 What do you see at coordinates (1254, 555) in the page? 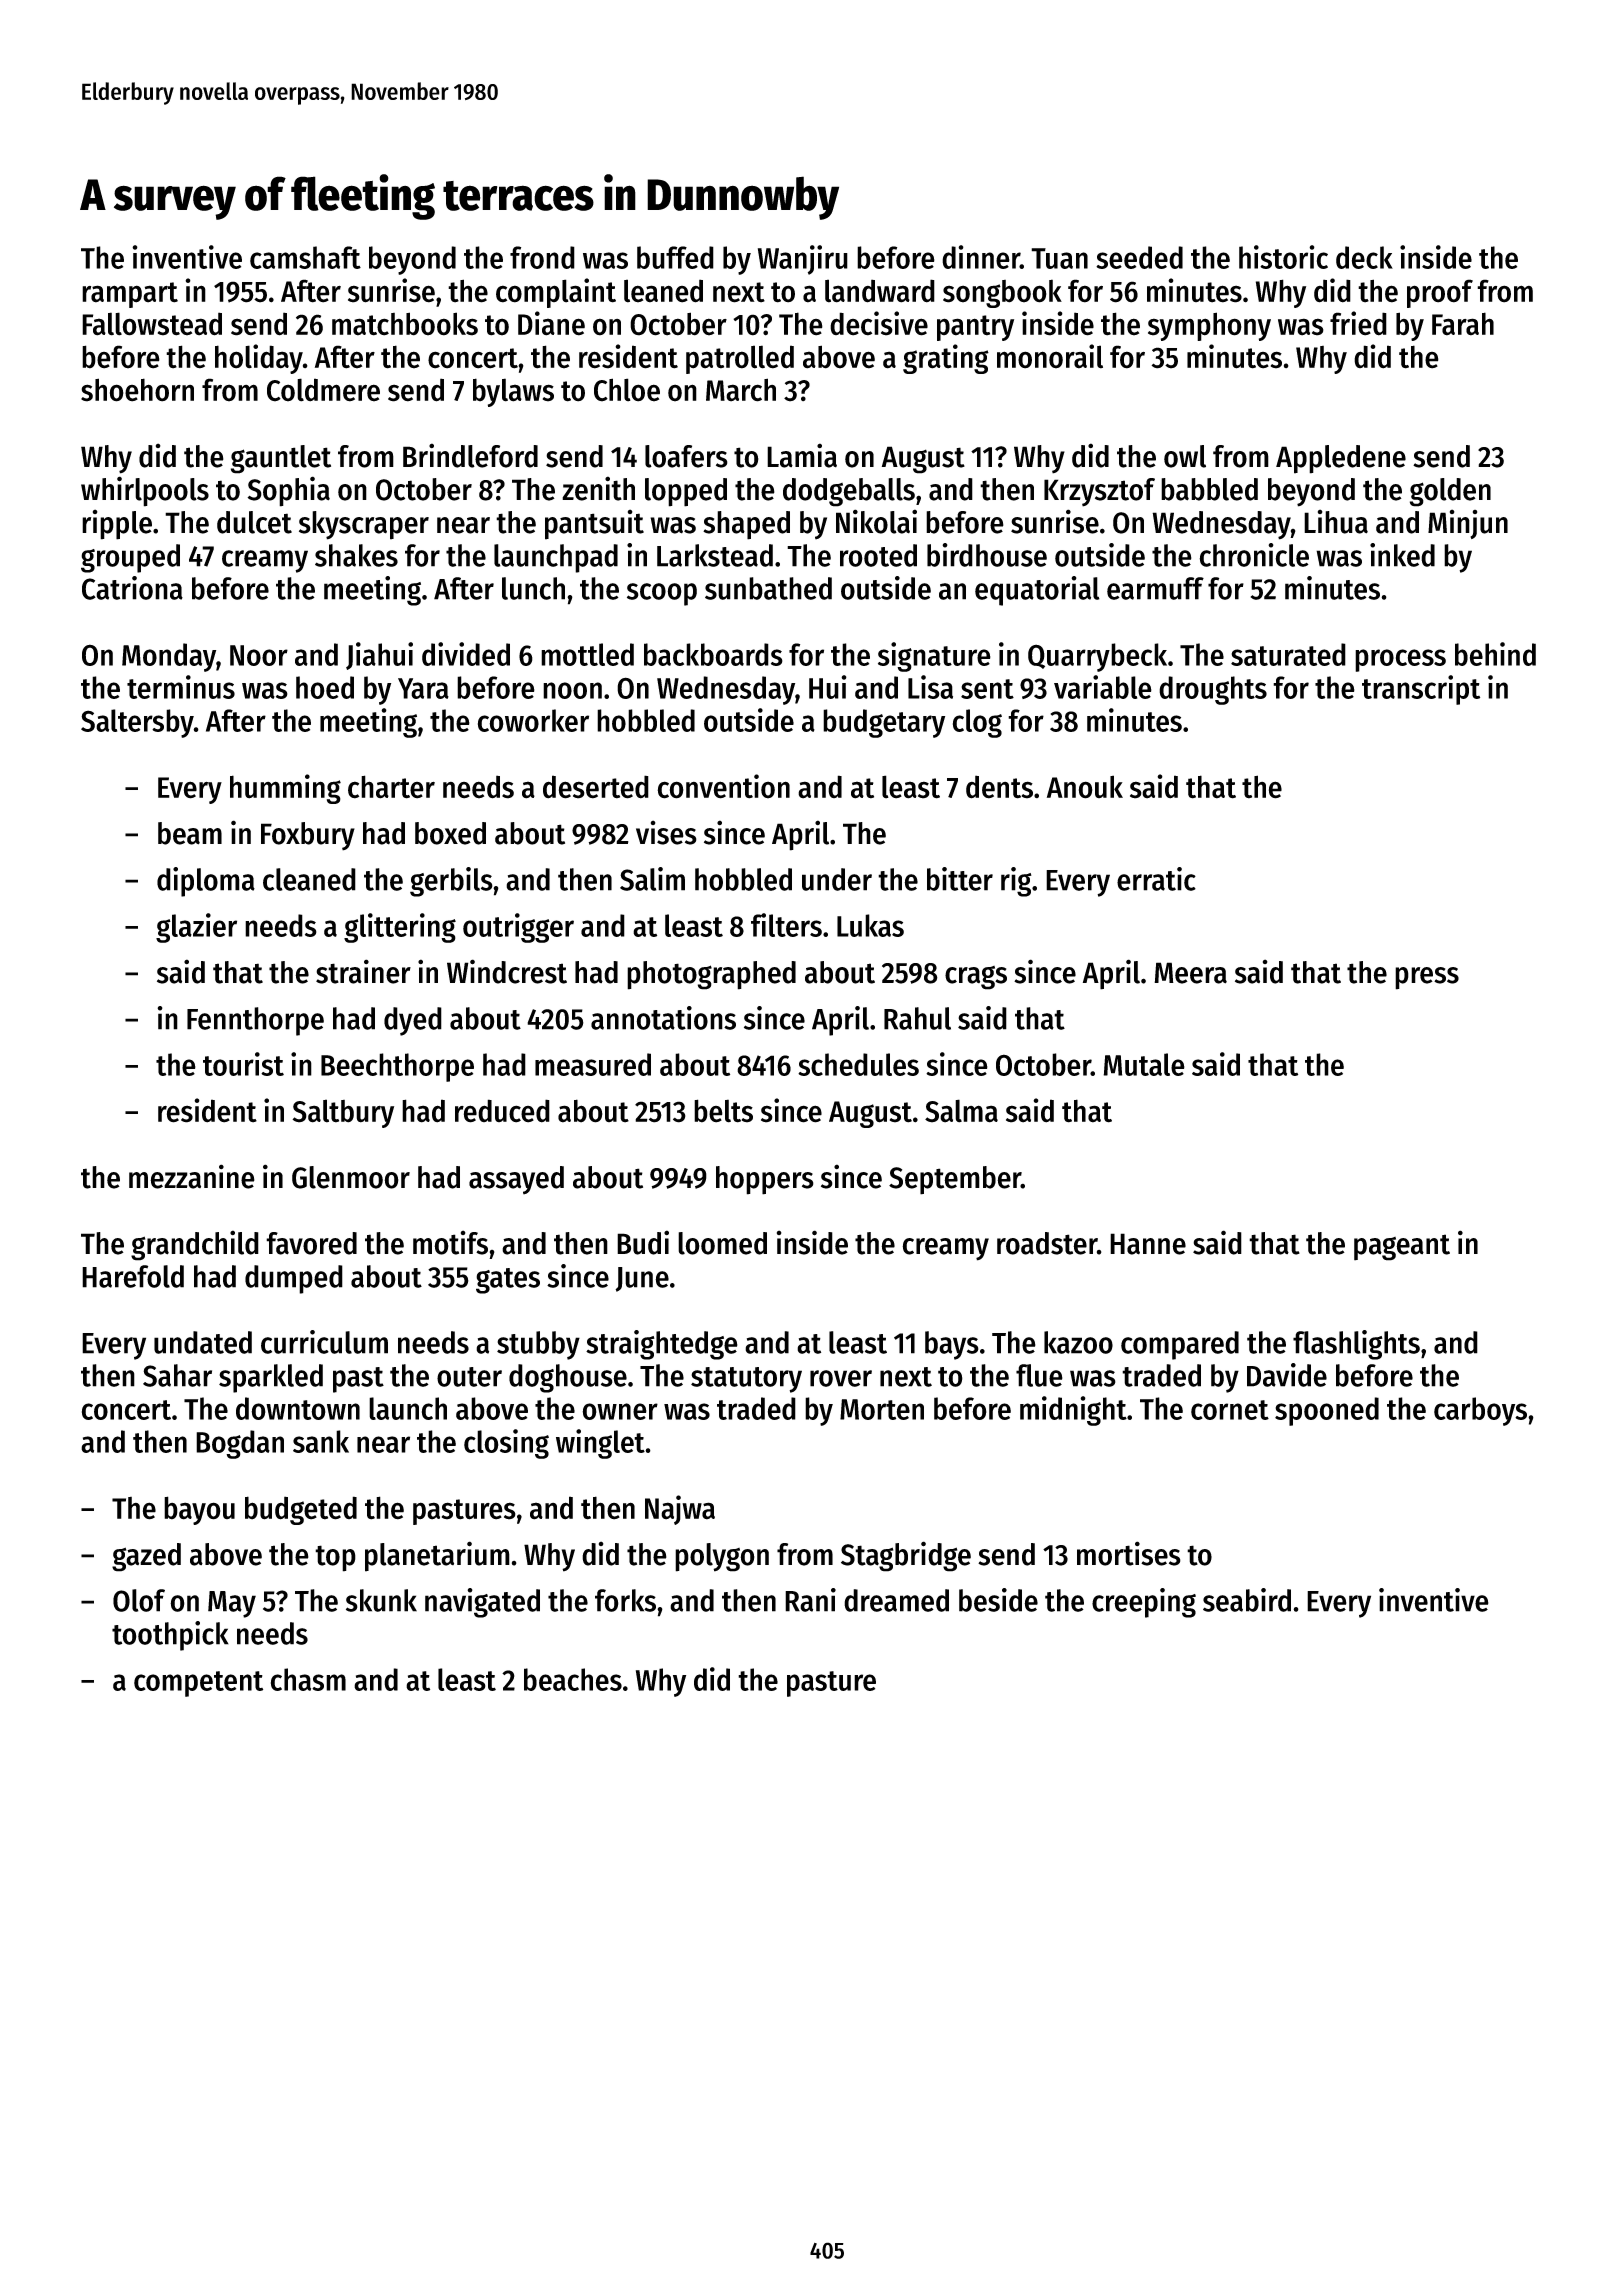
I see `chronicle` at bounding box center [1254, 555].
